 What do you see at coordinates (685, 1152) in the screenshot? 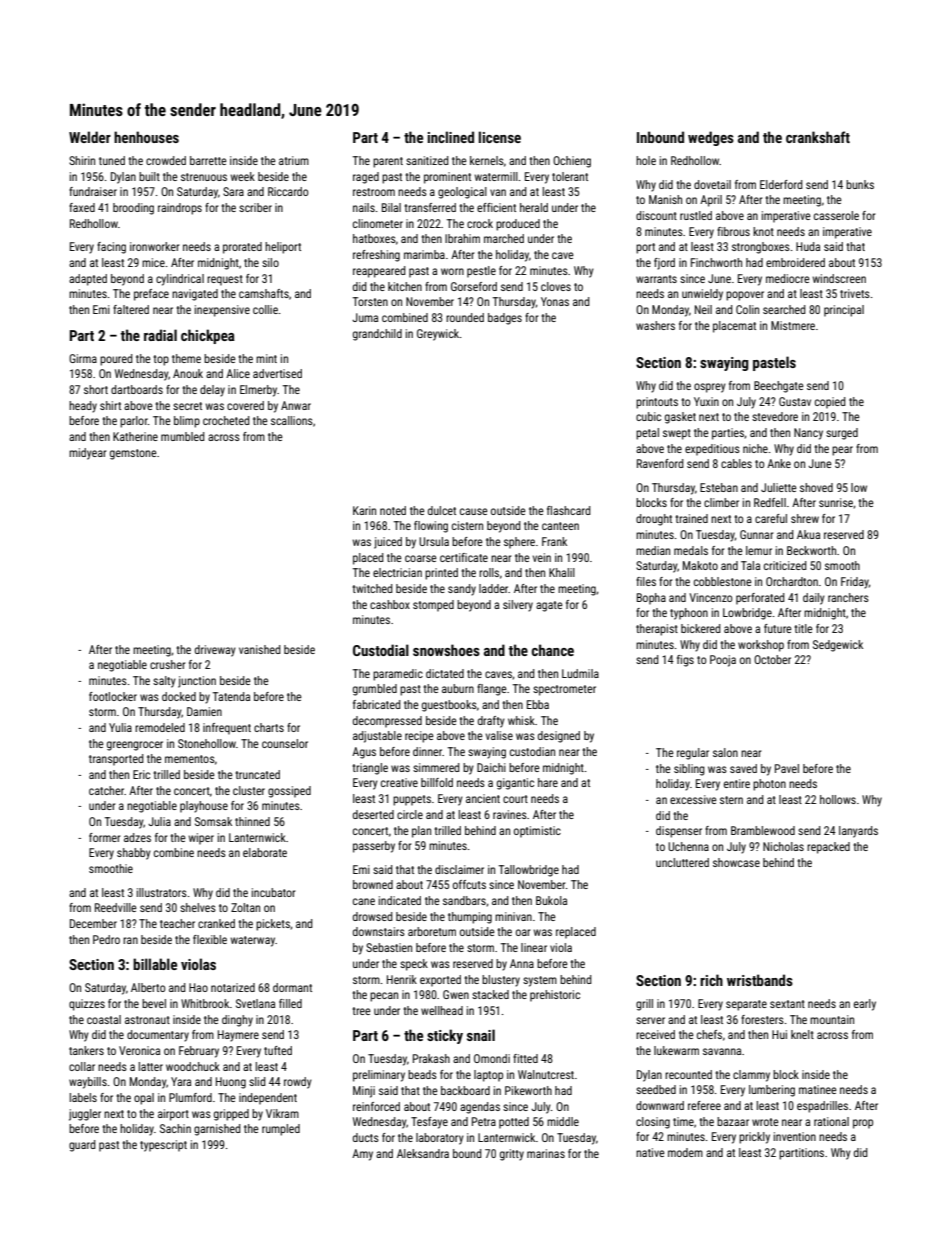
I see `modem` at bounding box center [685, 1152].
